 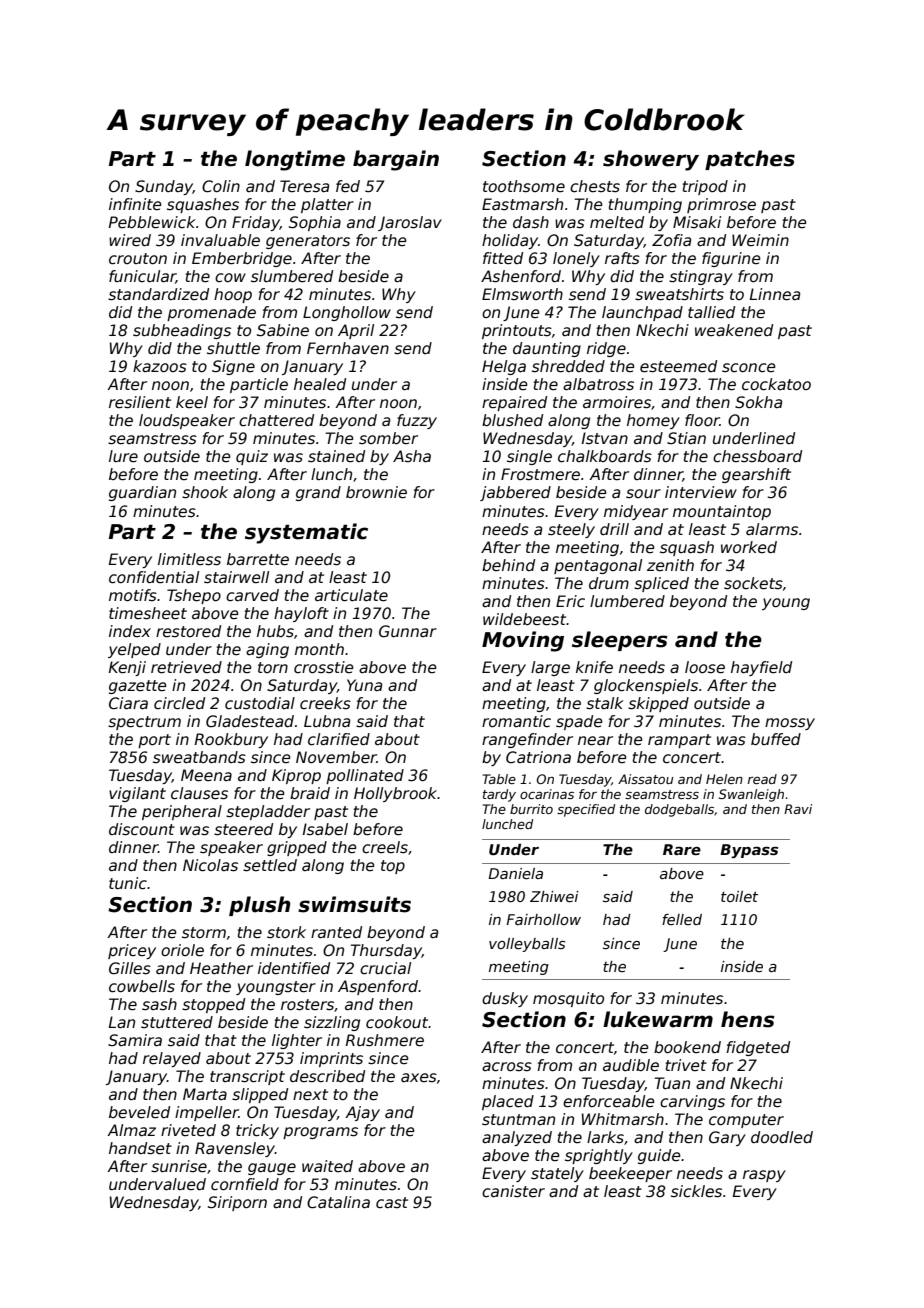 What do you see at coordinates (696, 1191) in the page?
I see `sickles` at bounding box center [696, 1191].
